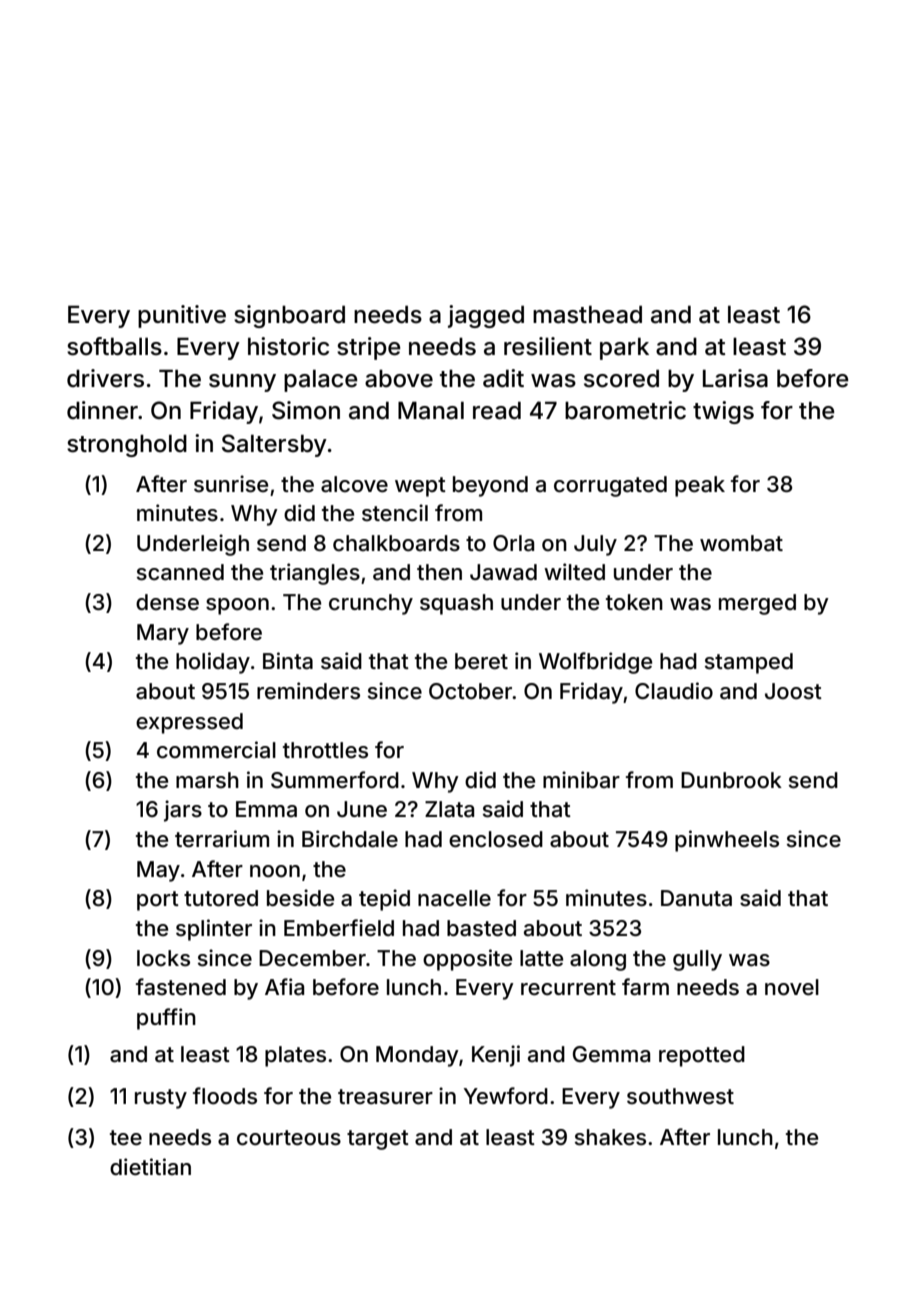 Image resolution: width=924 pixels, height=1311 pixels. Describe the element at coordinates (378, 1140) in the screenshot. I see `target` at that location.
